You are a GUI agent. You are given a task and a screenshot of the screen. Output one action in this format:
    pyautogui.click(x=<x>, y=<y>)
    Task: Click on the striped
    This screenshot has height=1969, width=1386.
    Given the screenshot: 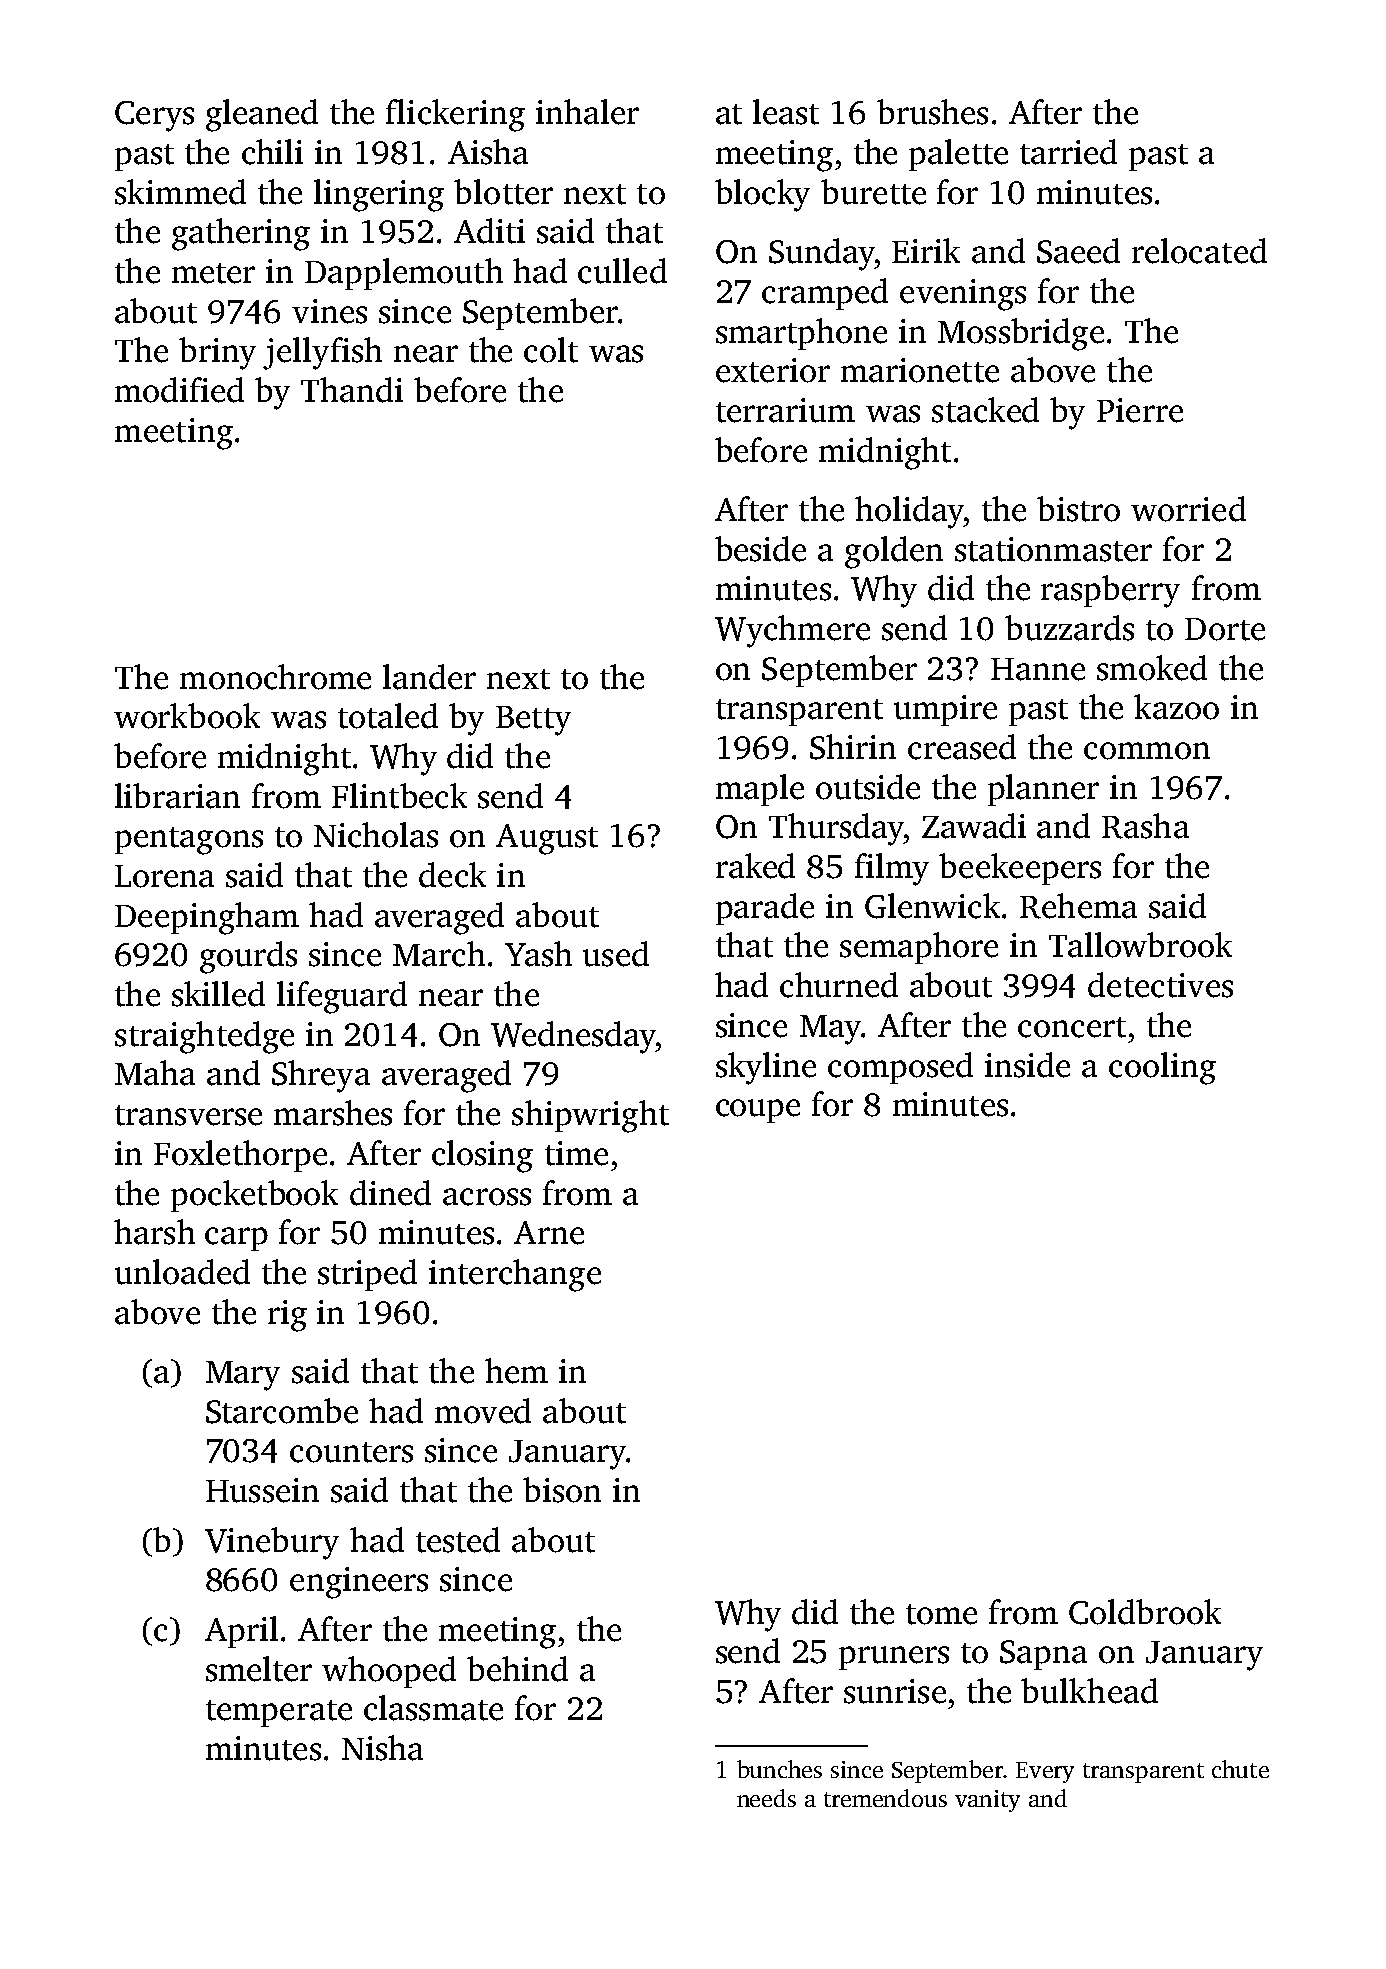 What is the action you would take?
    pyautogui.click(x=367, y=1275)
